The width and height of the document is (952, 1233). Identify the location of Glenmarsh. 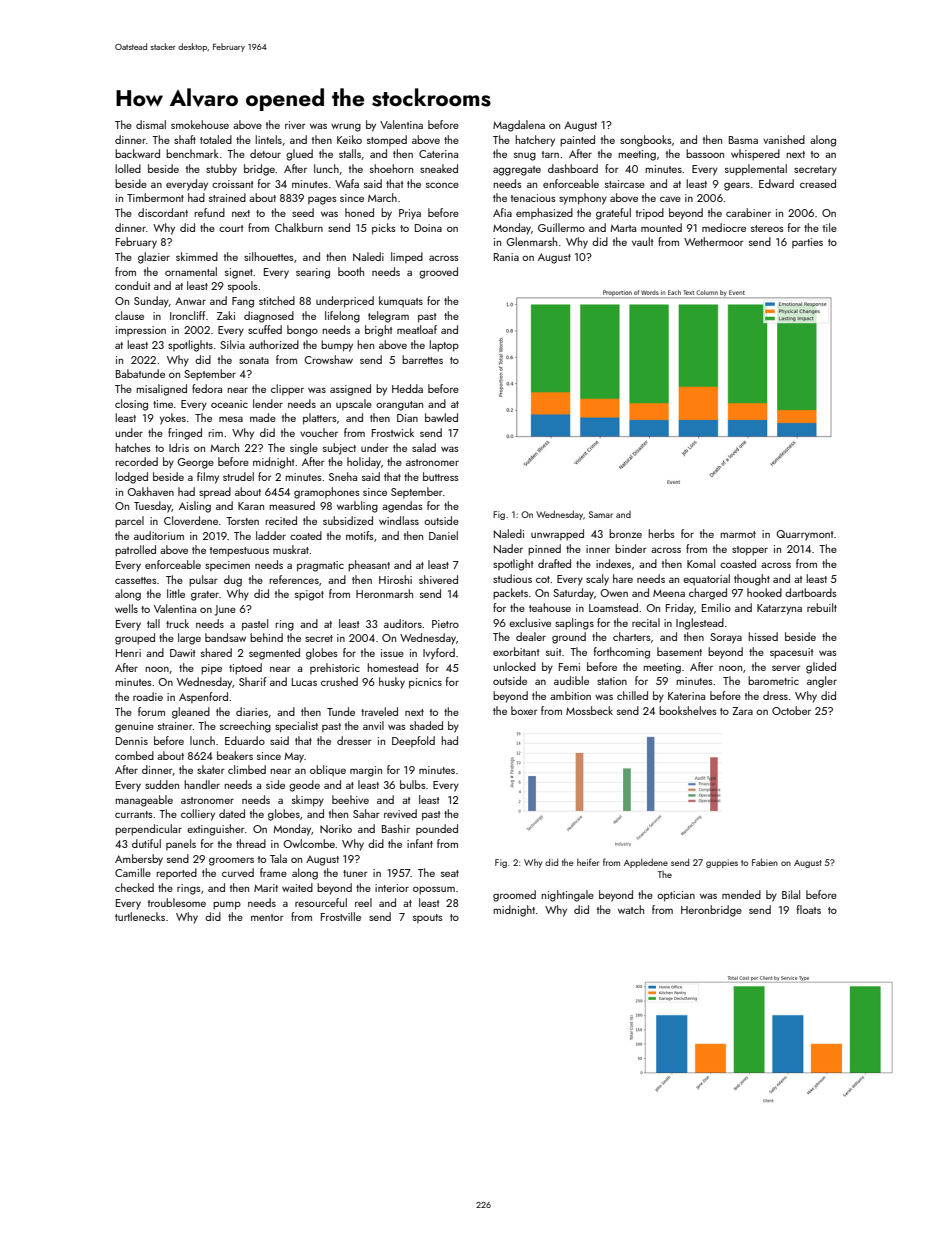
(531, 241).
